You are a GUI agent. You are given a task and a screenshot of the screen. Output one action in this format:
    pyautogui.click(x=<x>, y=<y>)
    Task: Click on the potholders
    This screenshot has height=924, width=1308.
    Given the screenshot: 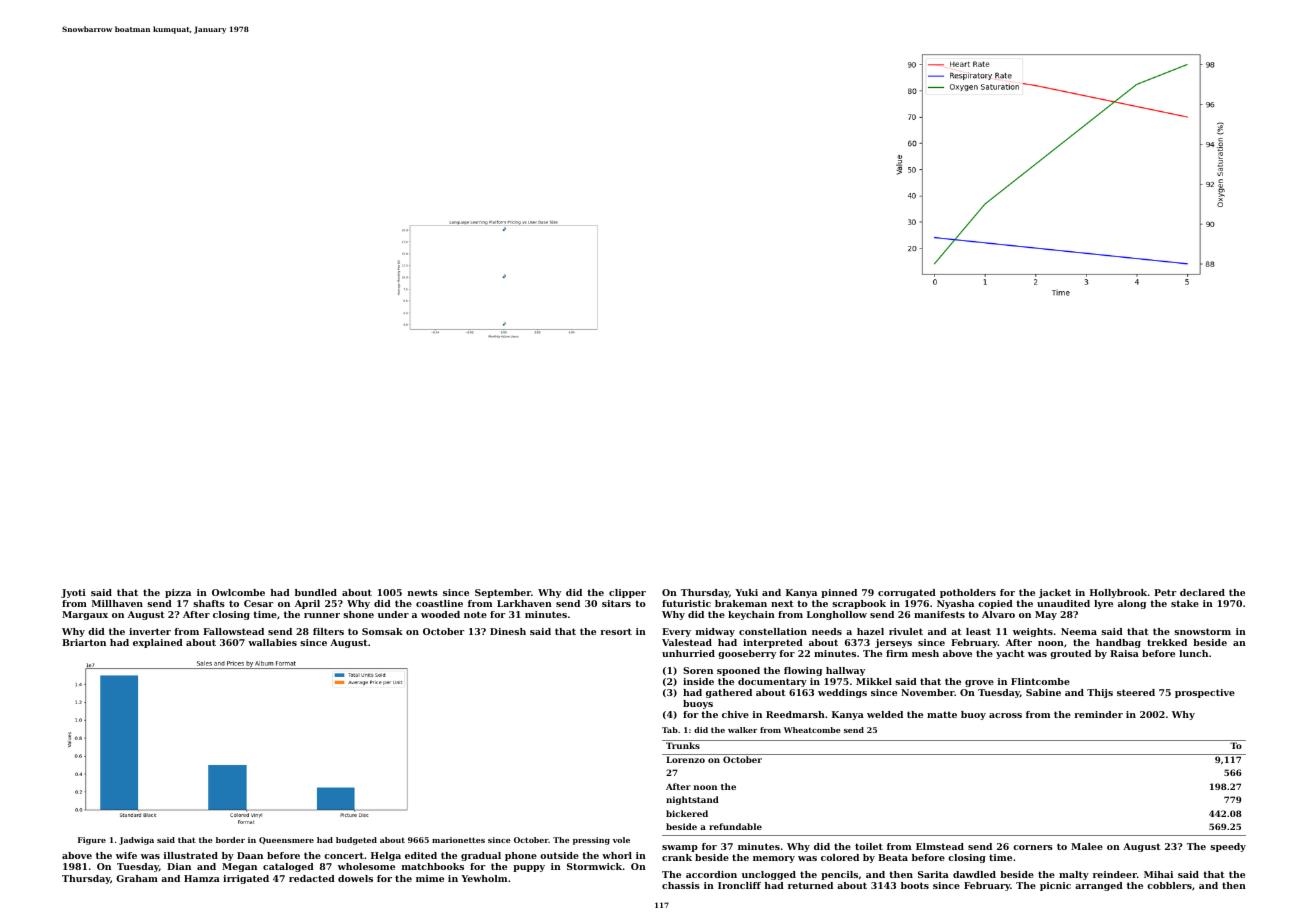 What is the action you would take?
    pyautogui.click(x=968, y=593)
